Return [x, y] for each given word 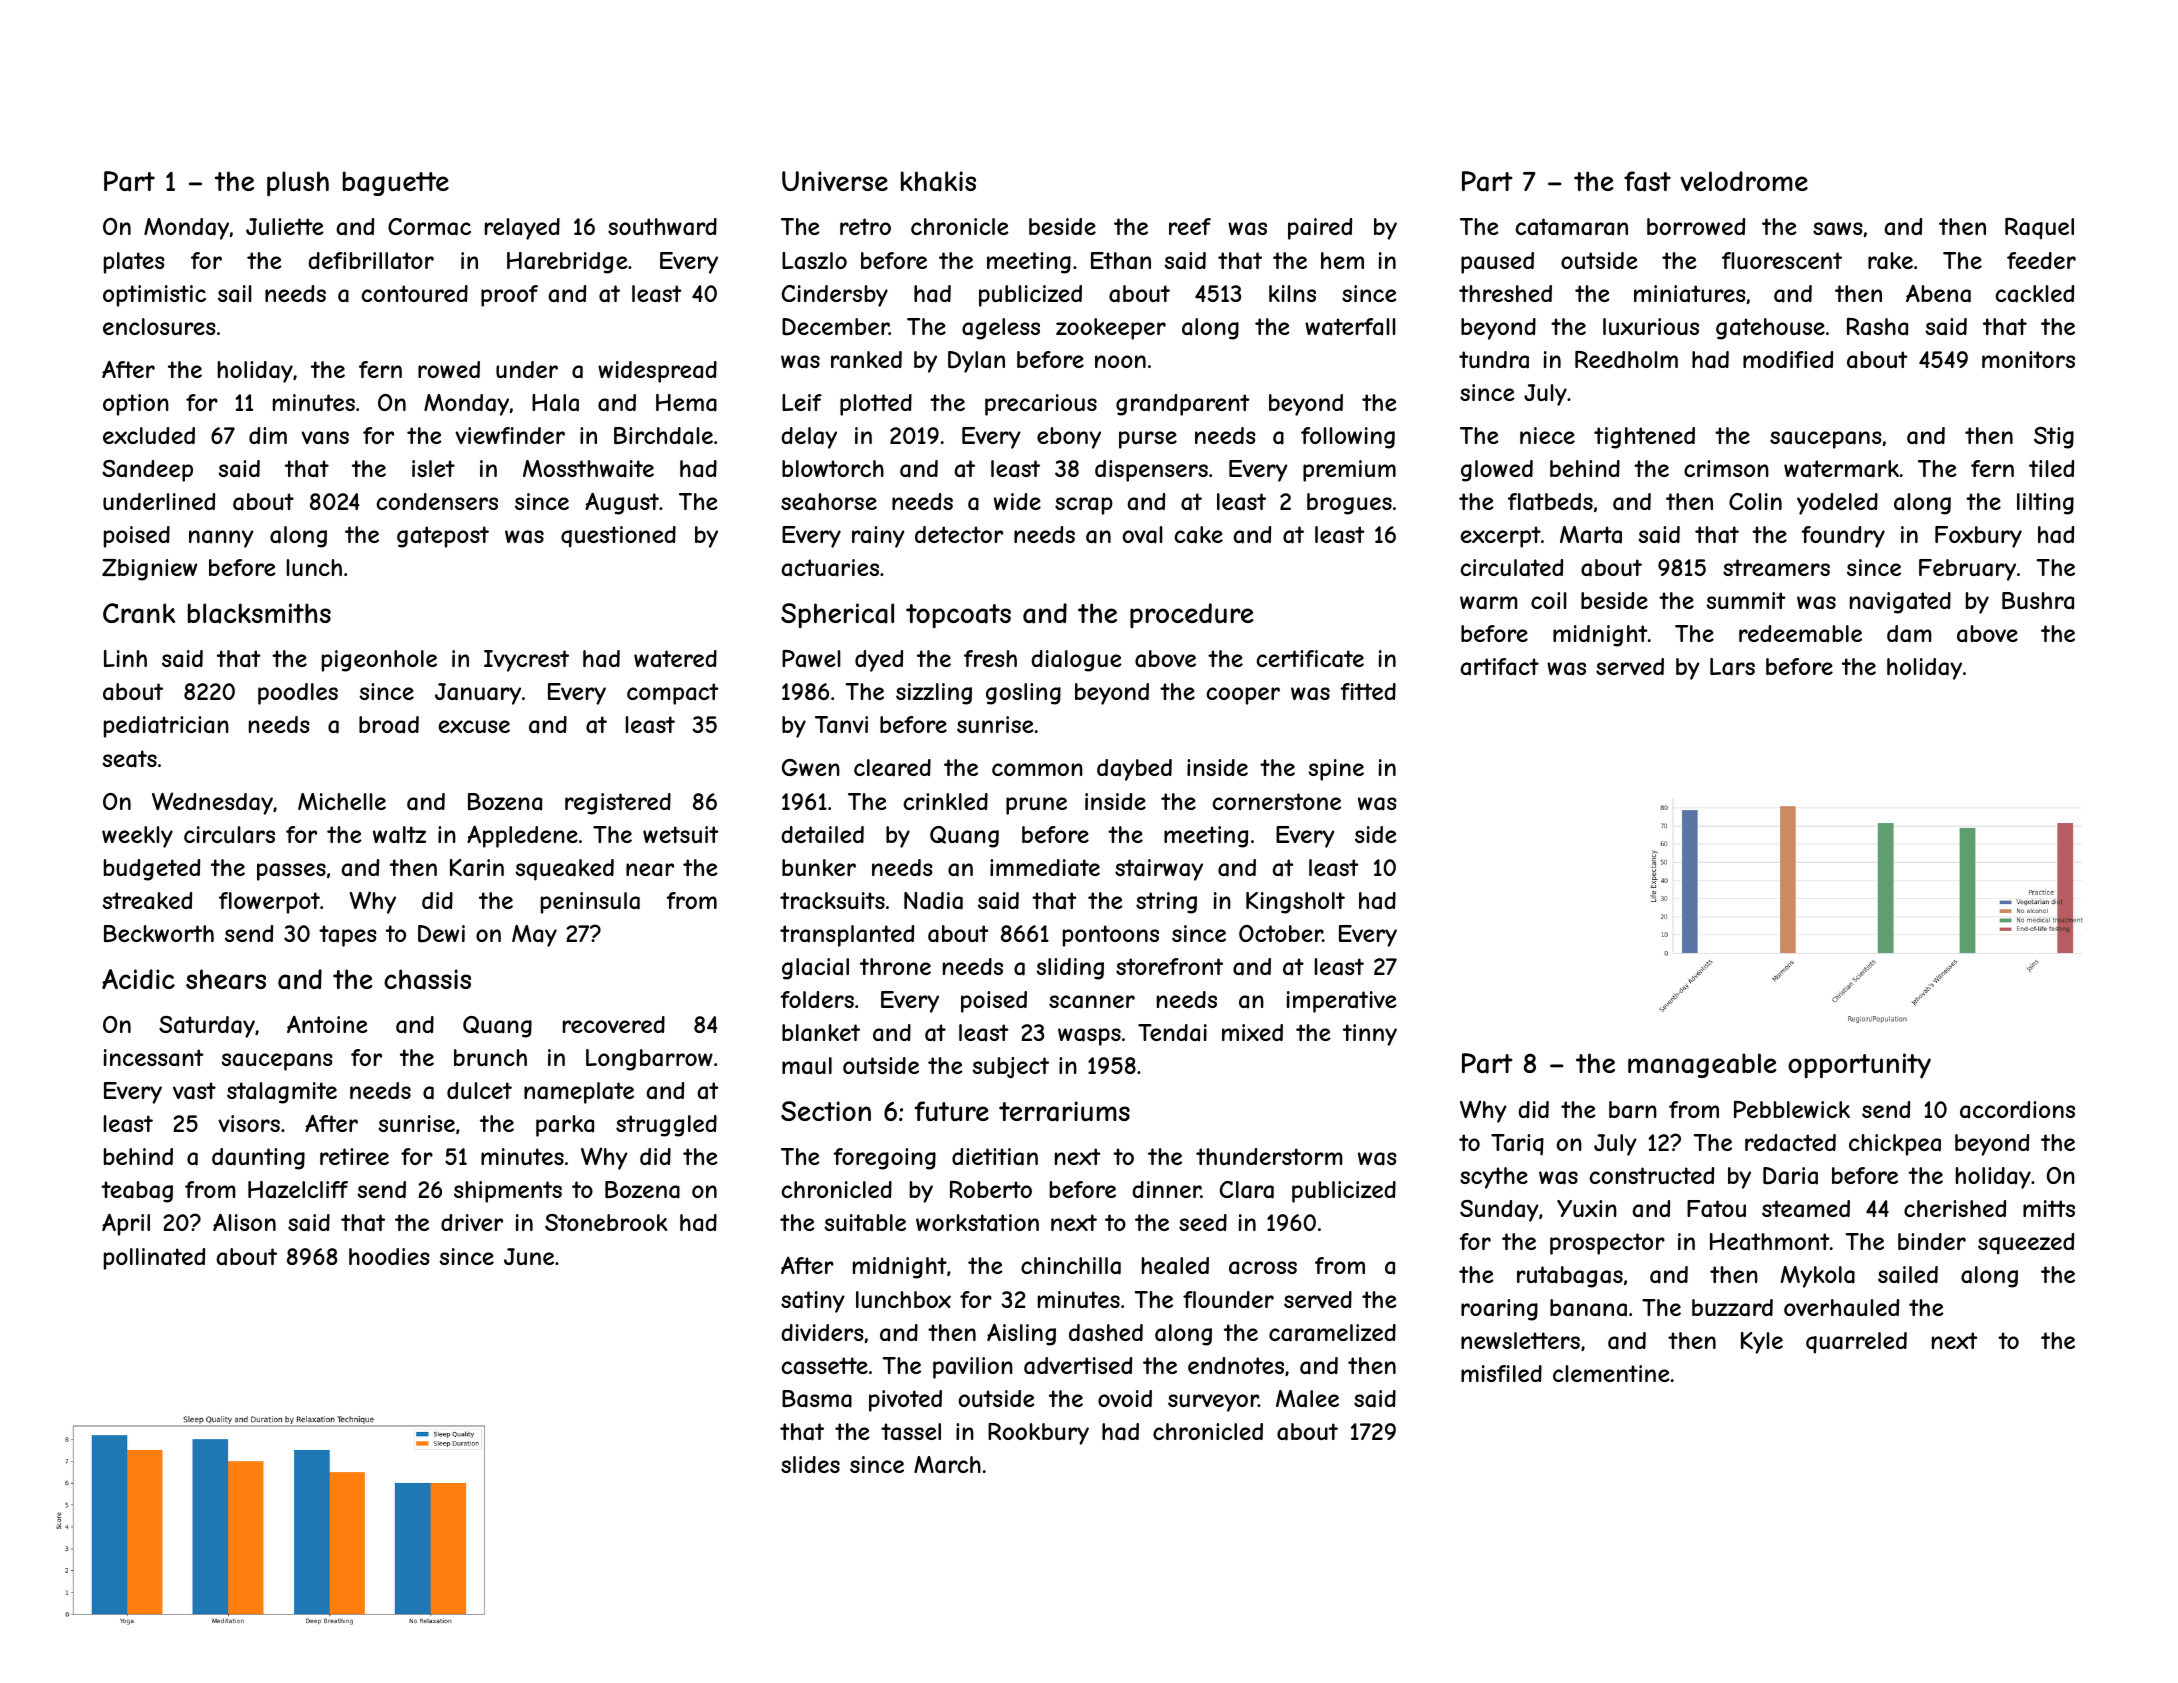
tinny [1370, 1035]
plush [298, 184]
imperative [1342, 1002]
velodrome [1744, 181]
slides [810, 1464]
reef [1190, 226]
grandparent [1183, 405]
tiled [2051, 468]
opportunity [1859, 1066]
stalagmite [282, 1093]
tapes [348, 936]
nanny [221, 539]
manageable [1702, 1065]
